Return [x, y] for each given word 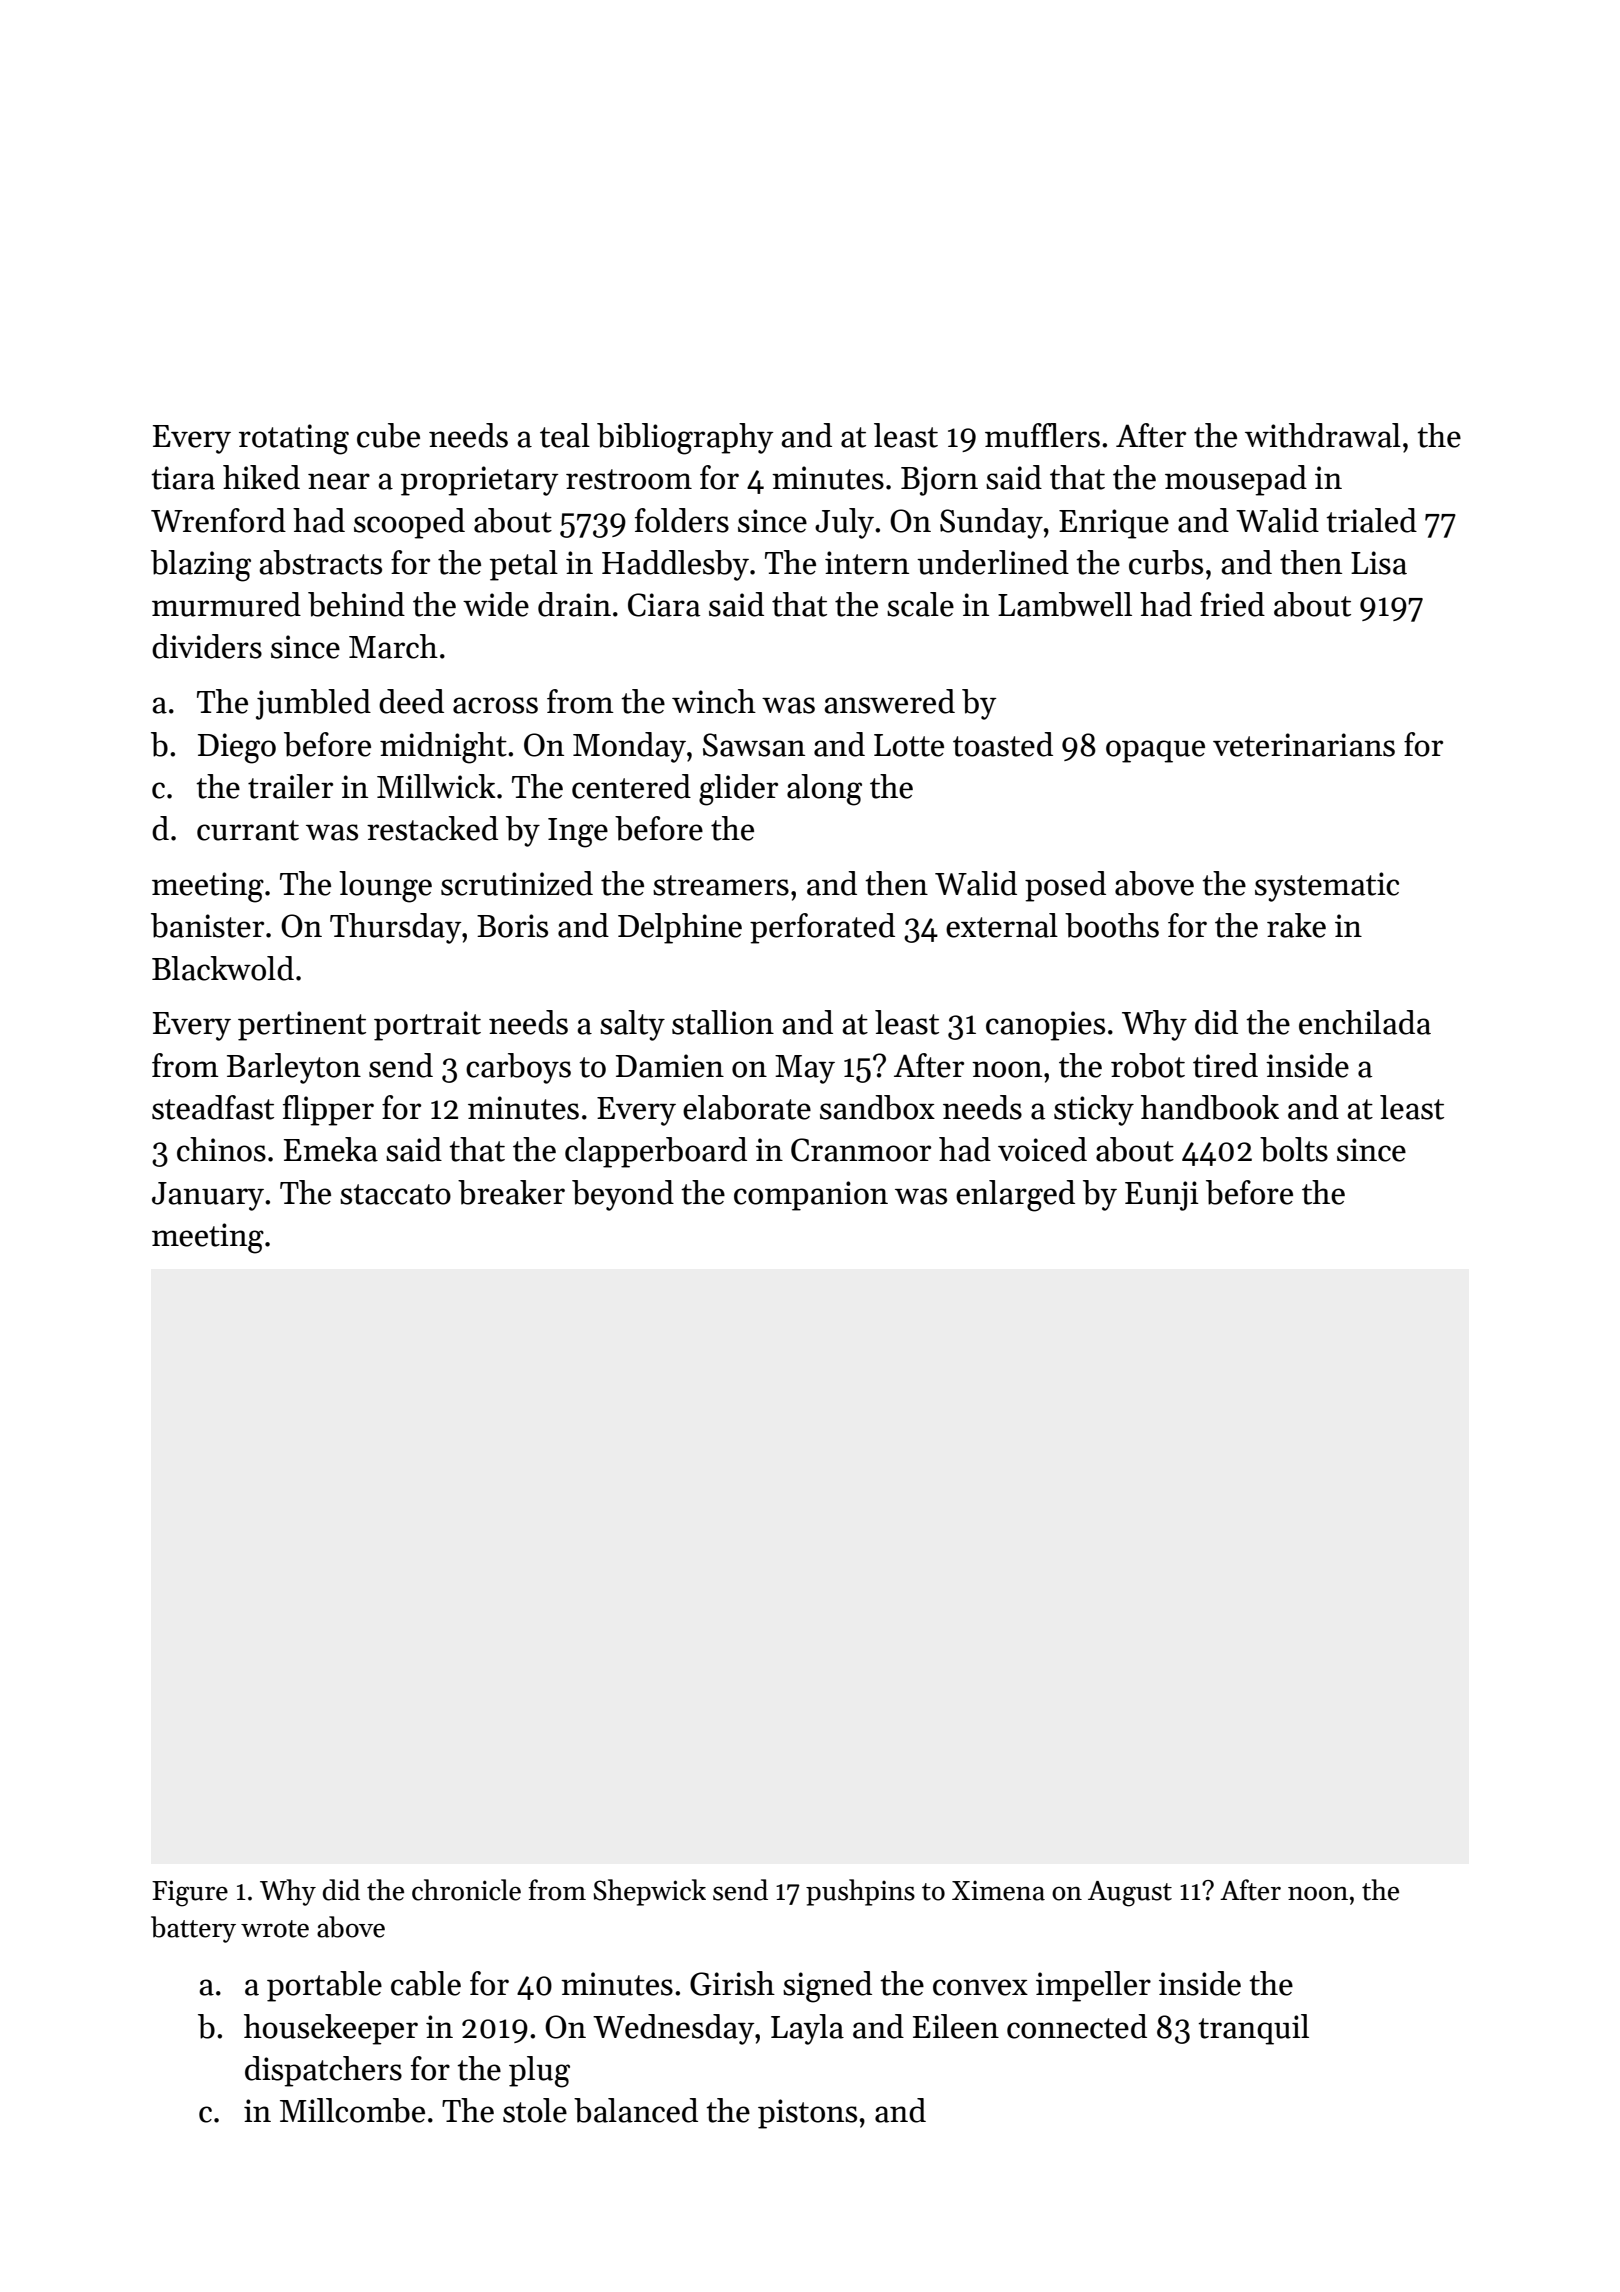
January [208, 1196]
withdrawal [1323, 435]
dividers [207, 646]
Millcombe [352, 2110]
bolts [1294, 1149]
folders [682, 520]
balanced [636, 2110]
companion [811, 1196]
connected [1077, 2026]
